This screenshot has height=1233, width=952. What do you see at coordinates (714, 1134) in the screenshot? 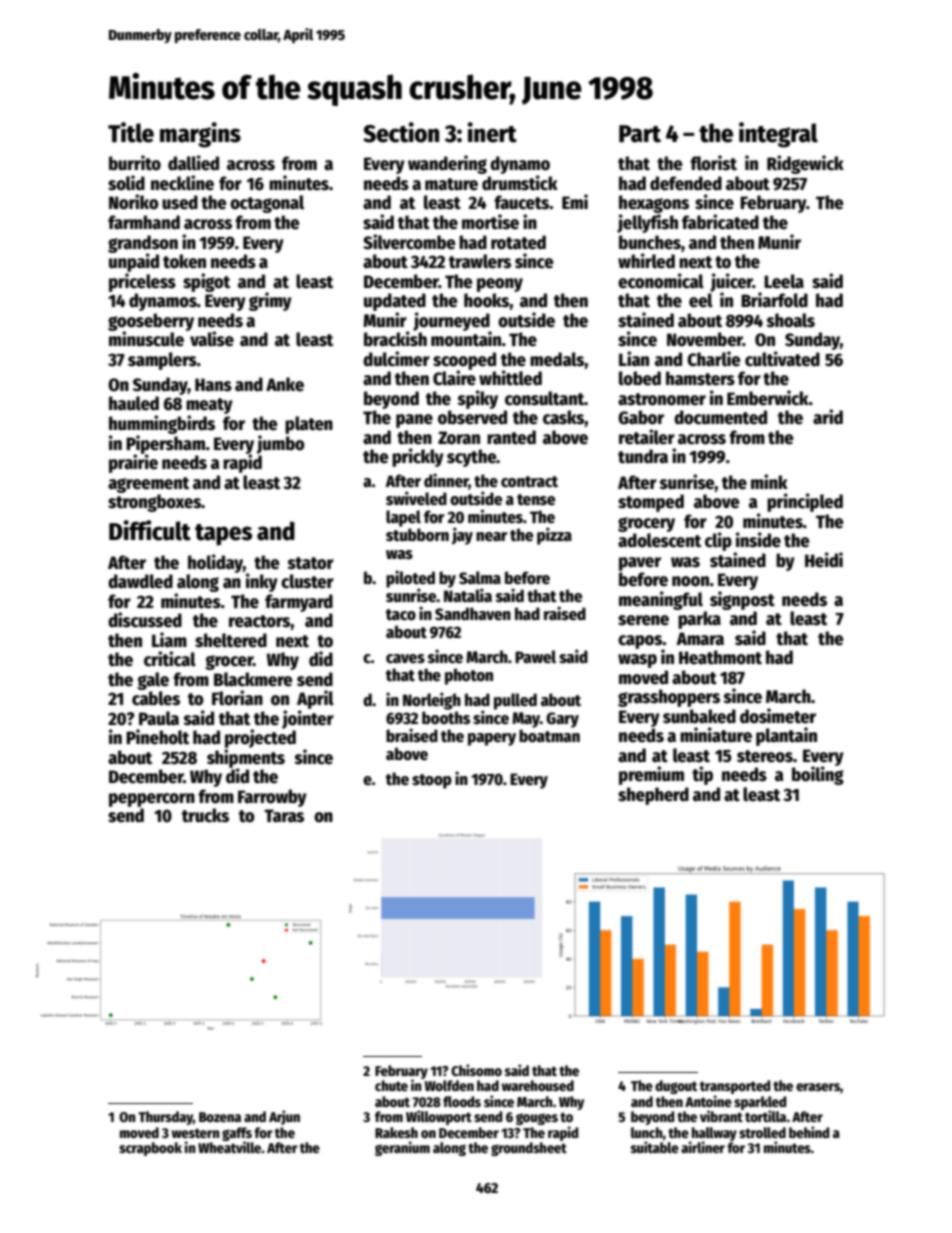
I see `hallway` at bounding box center [714, 1134].
